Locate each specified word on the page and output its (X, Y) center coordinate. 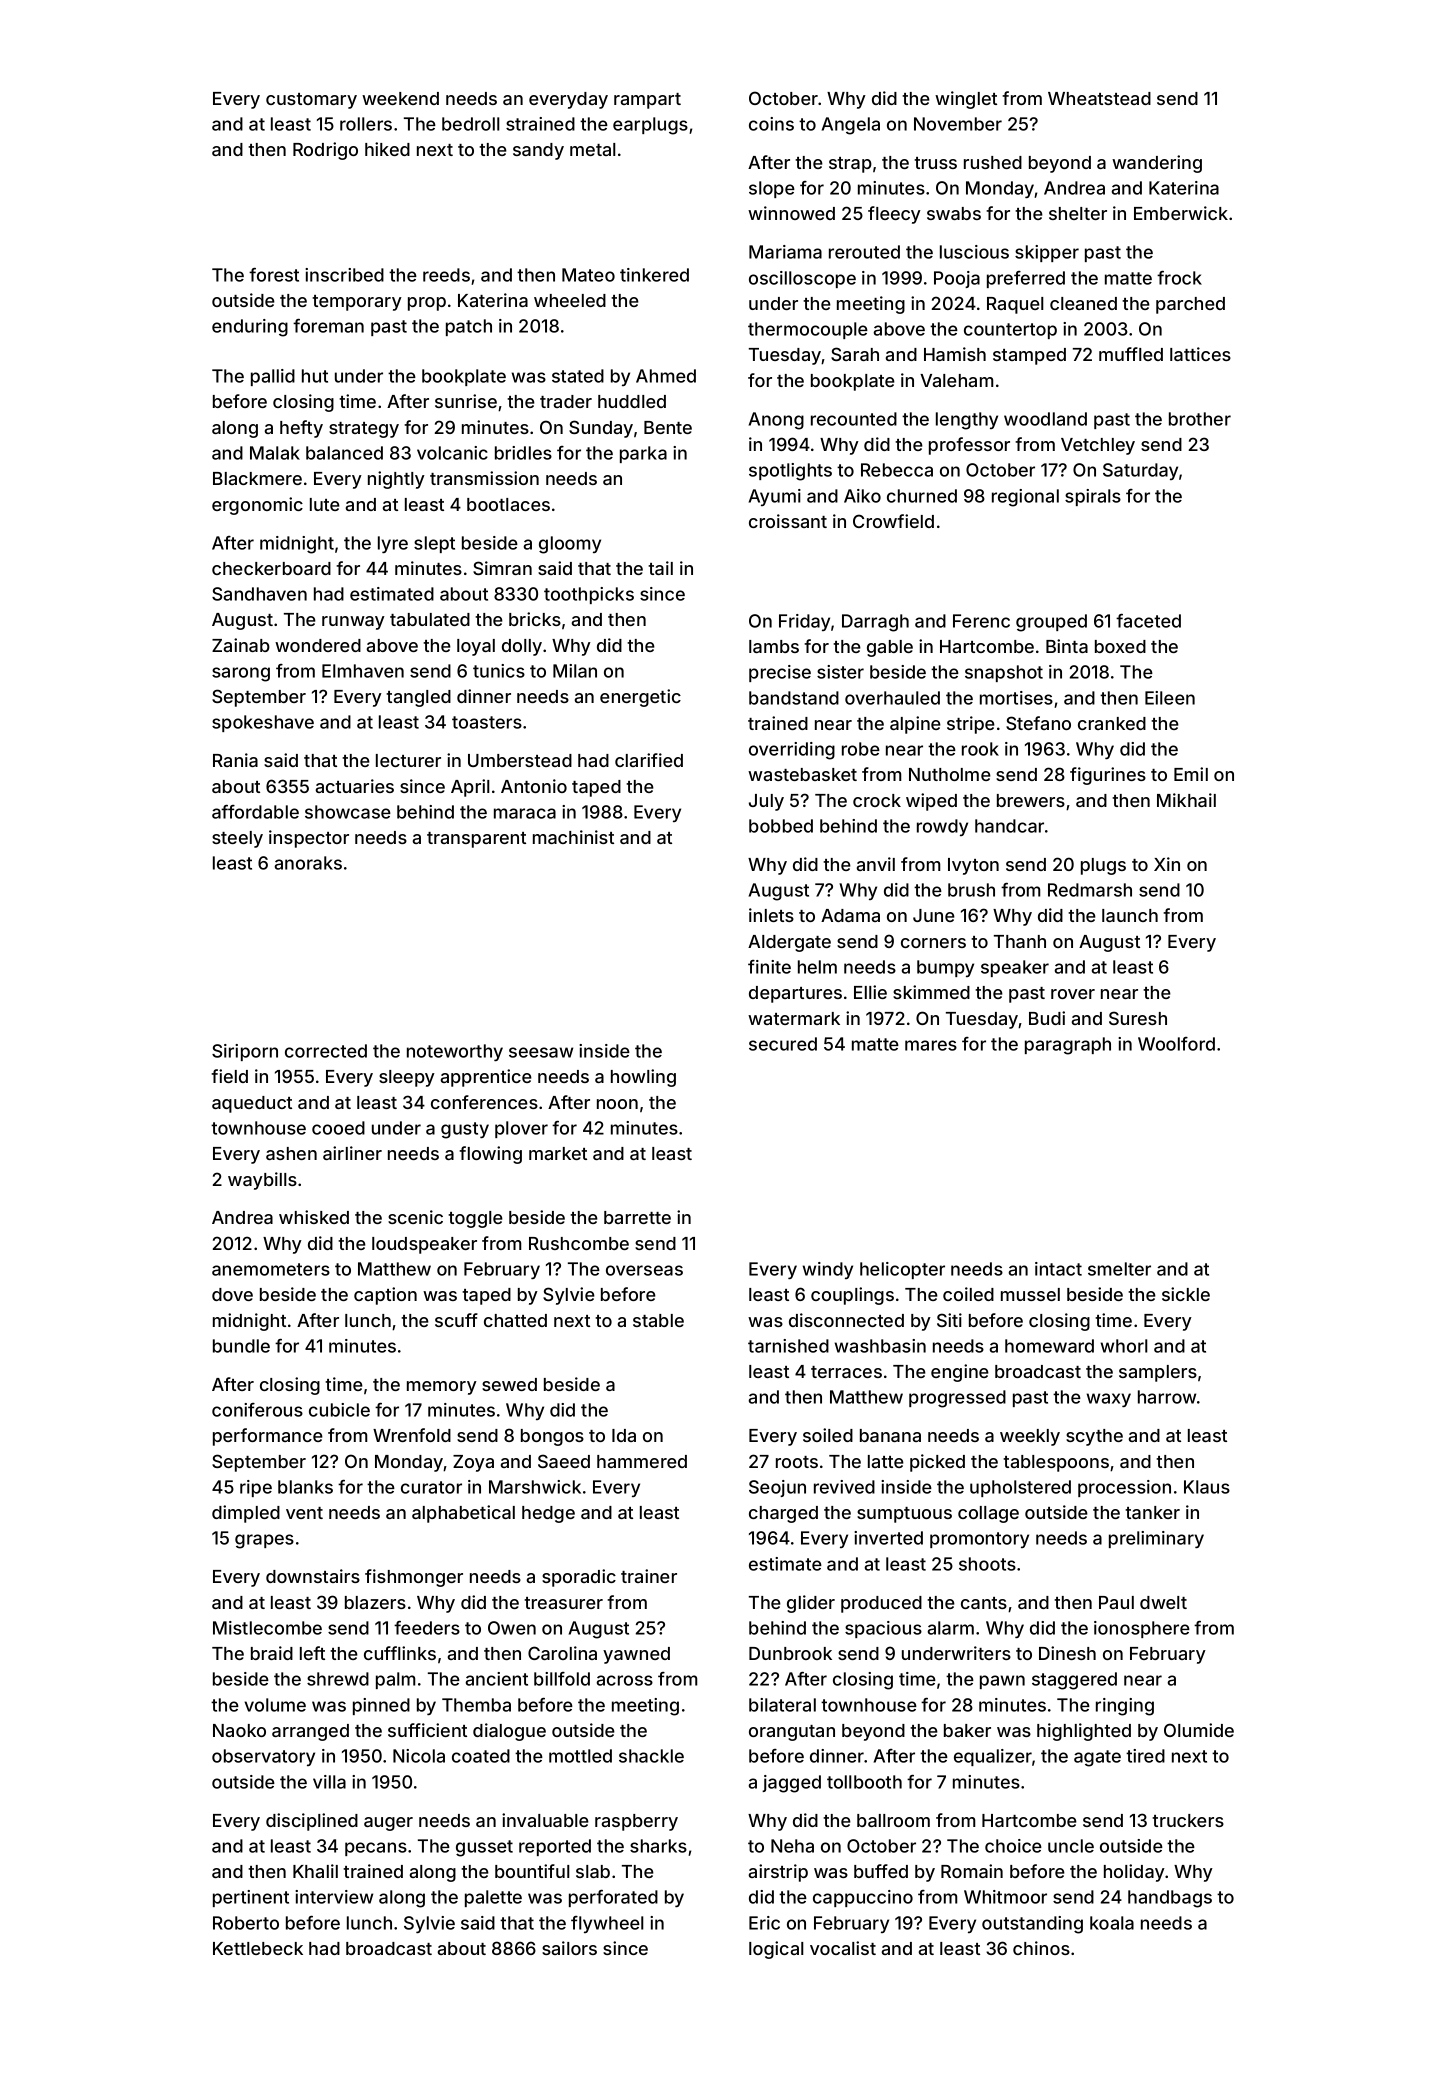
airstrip (778, 1873)
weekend (400, 98)
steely (237, 839)
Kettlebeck (258, 1948)
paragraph (1068, 1046)
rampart (647, 101)
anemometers (271, 1269)
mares (931, 1045)
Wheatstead (1099, 98)
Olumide (1199, 1730)
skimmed (931, 992)
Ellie (870, 992)
